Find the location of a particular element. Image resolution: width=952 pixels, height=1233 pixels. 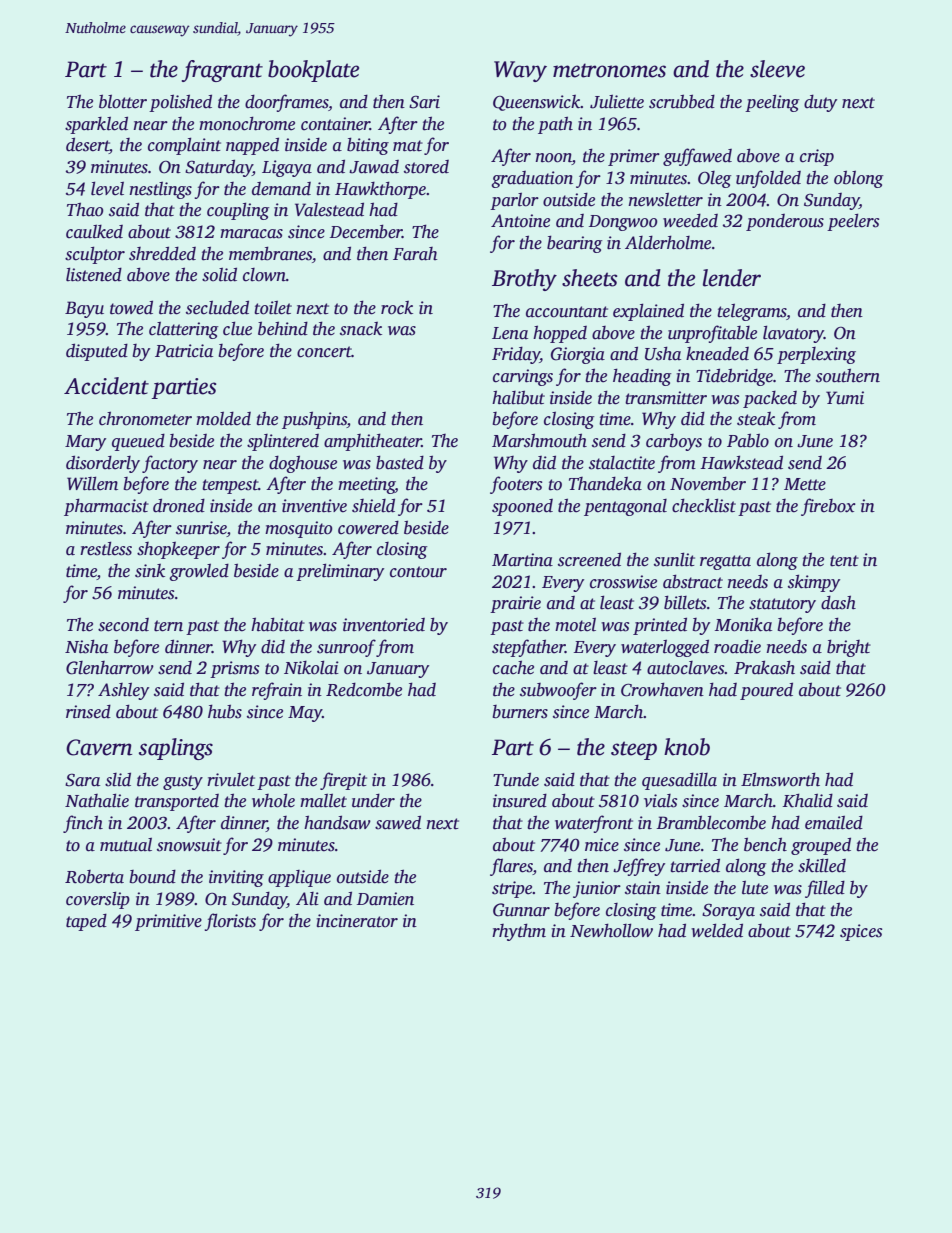

waterfront is located at coordinates (594, 824).
